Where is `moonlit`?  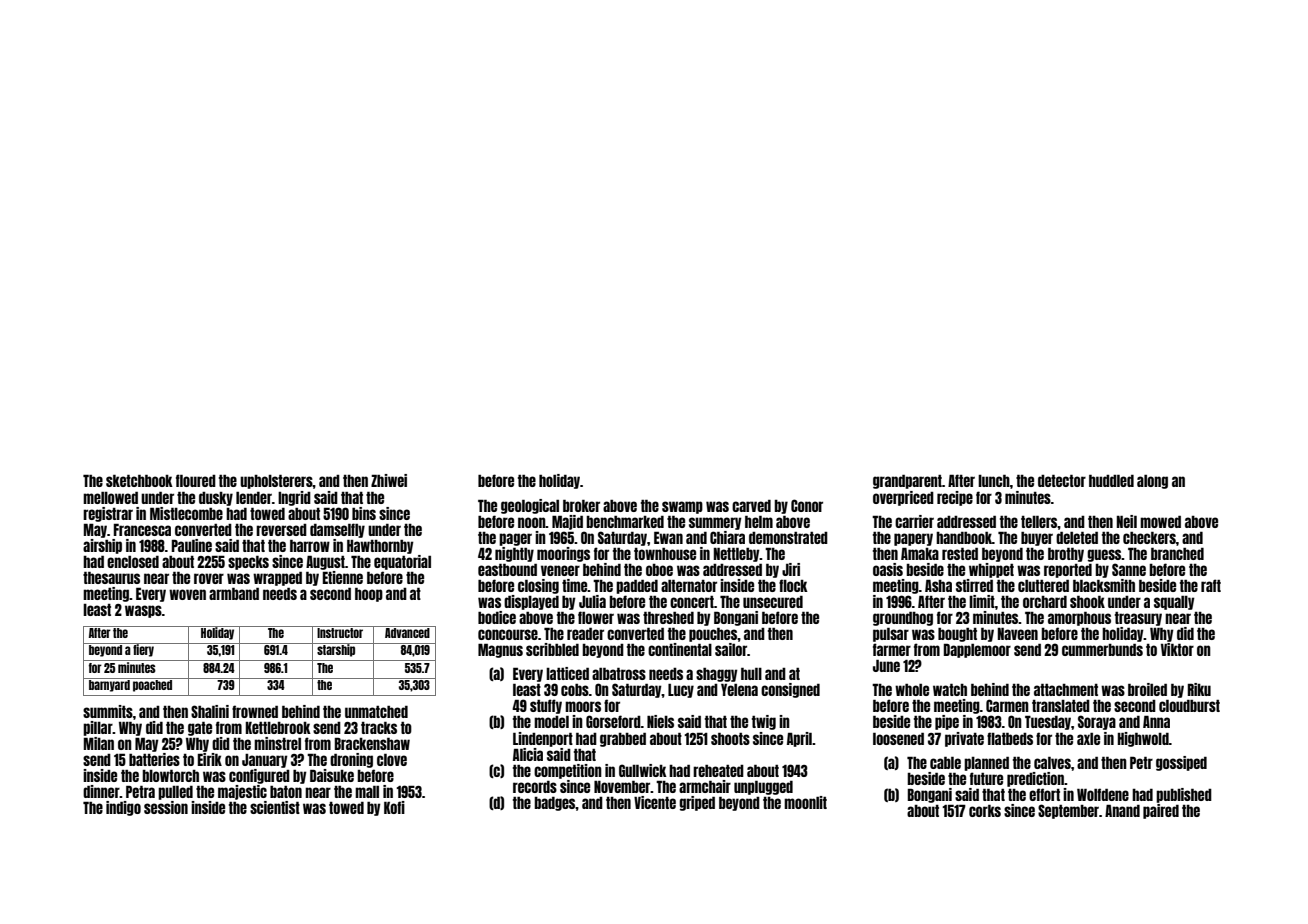 moonlit is located at coordinates (805, 802).
